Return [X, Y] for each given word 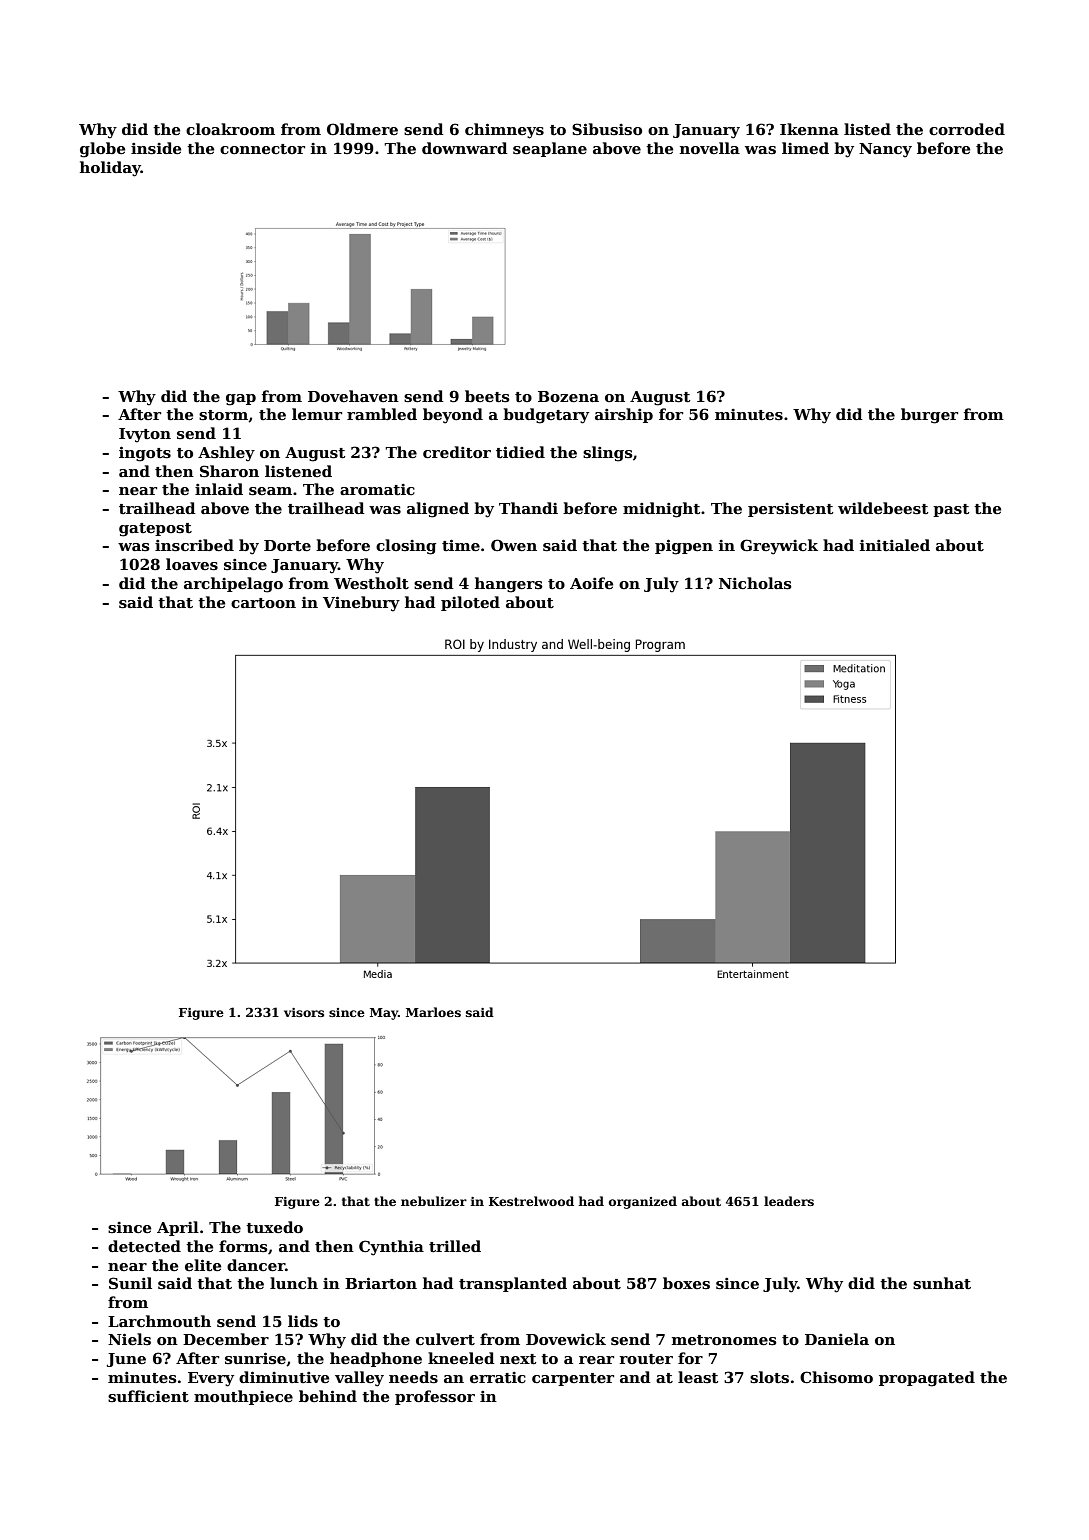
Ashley [226, 454]
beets [487, 396]
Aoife [591, 583]
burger [929, 416]
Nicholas [755, 583]
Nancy [885, 150]
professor [435, 1397]
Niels [129, 1339]
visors [304, 1012]
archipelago [233, 585]
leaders [789, 1201]
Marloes [433, 1012]
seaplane [550, 149]
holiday [110, 169]
